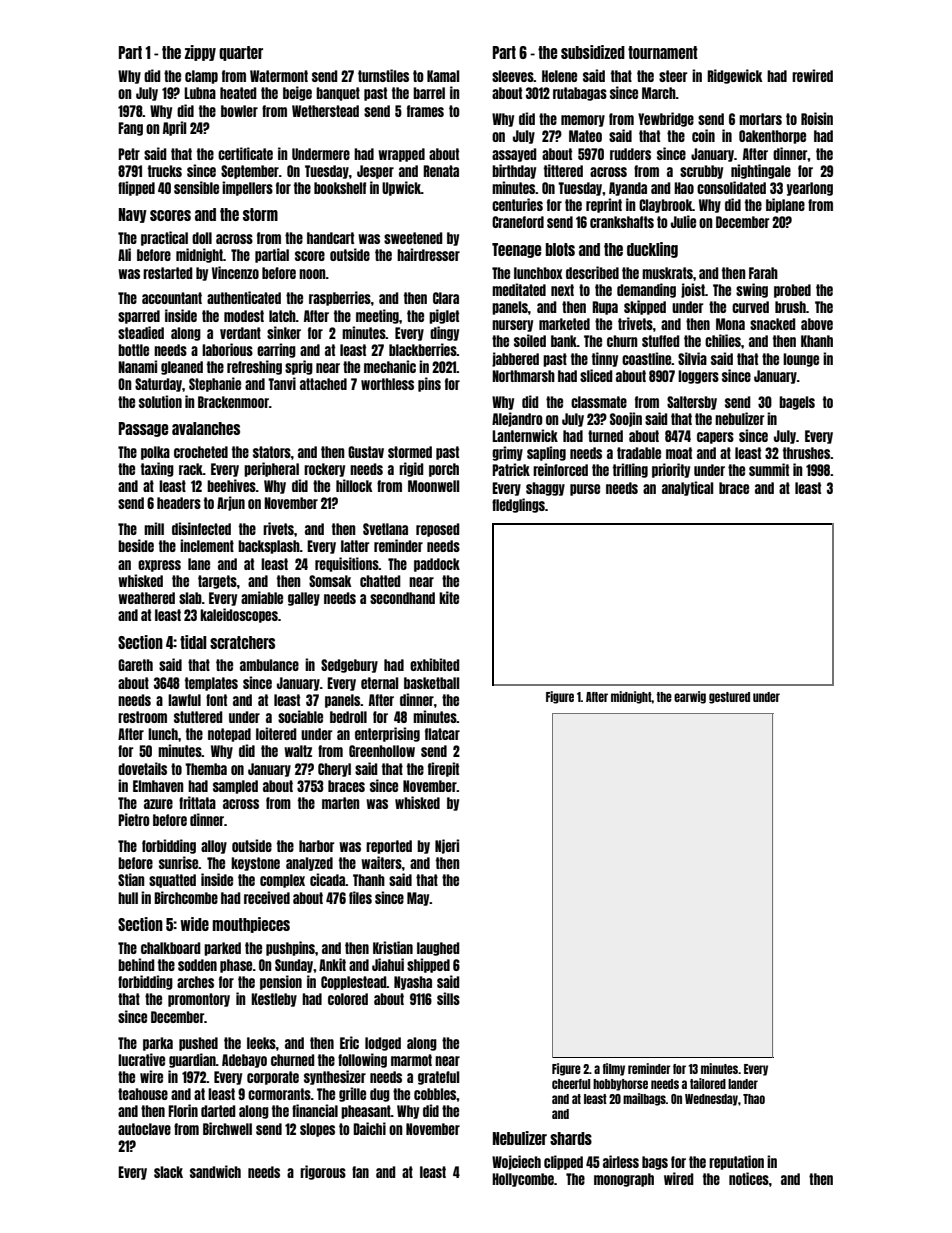 Image resolution: width=952 pixels, height=1233 pixels. Describe the element at coordinates (593, 52) in the screenshot. I see `subsidized` at that location.
